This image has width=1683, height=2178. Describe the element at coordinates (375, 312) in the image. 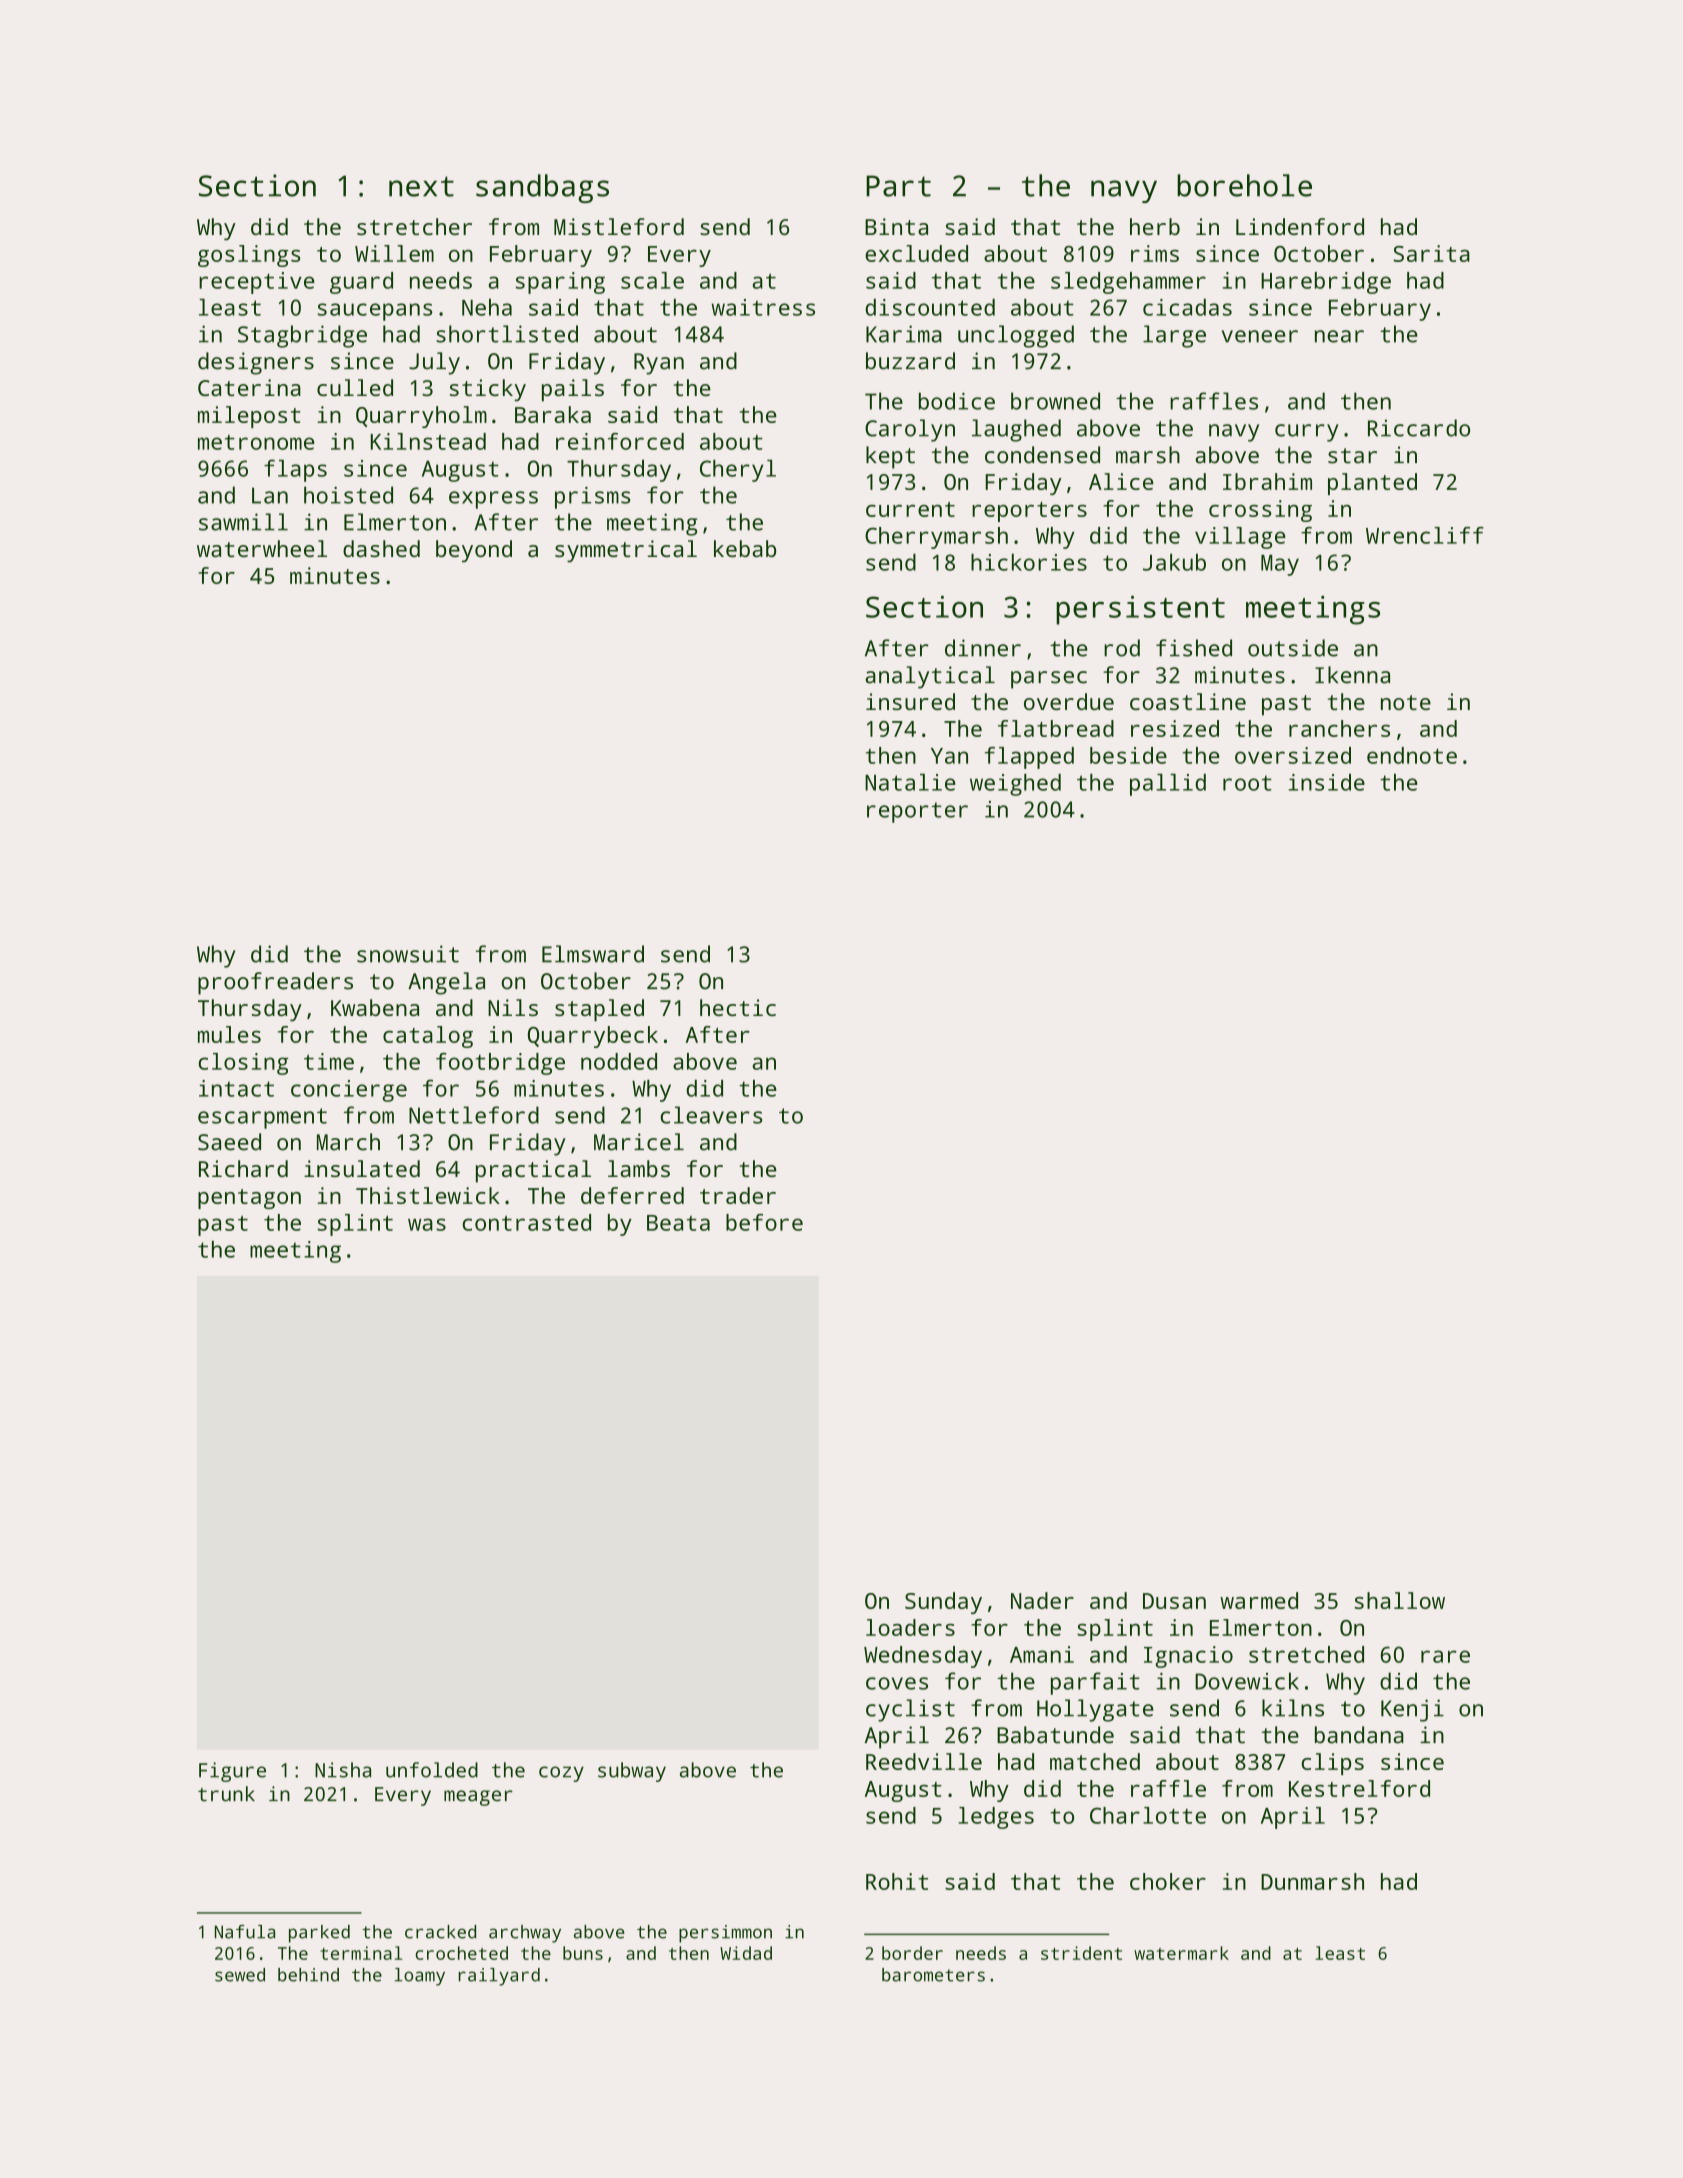

I see `saucepans` at that location.
